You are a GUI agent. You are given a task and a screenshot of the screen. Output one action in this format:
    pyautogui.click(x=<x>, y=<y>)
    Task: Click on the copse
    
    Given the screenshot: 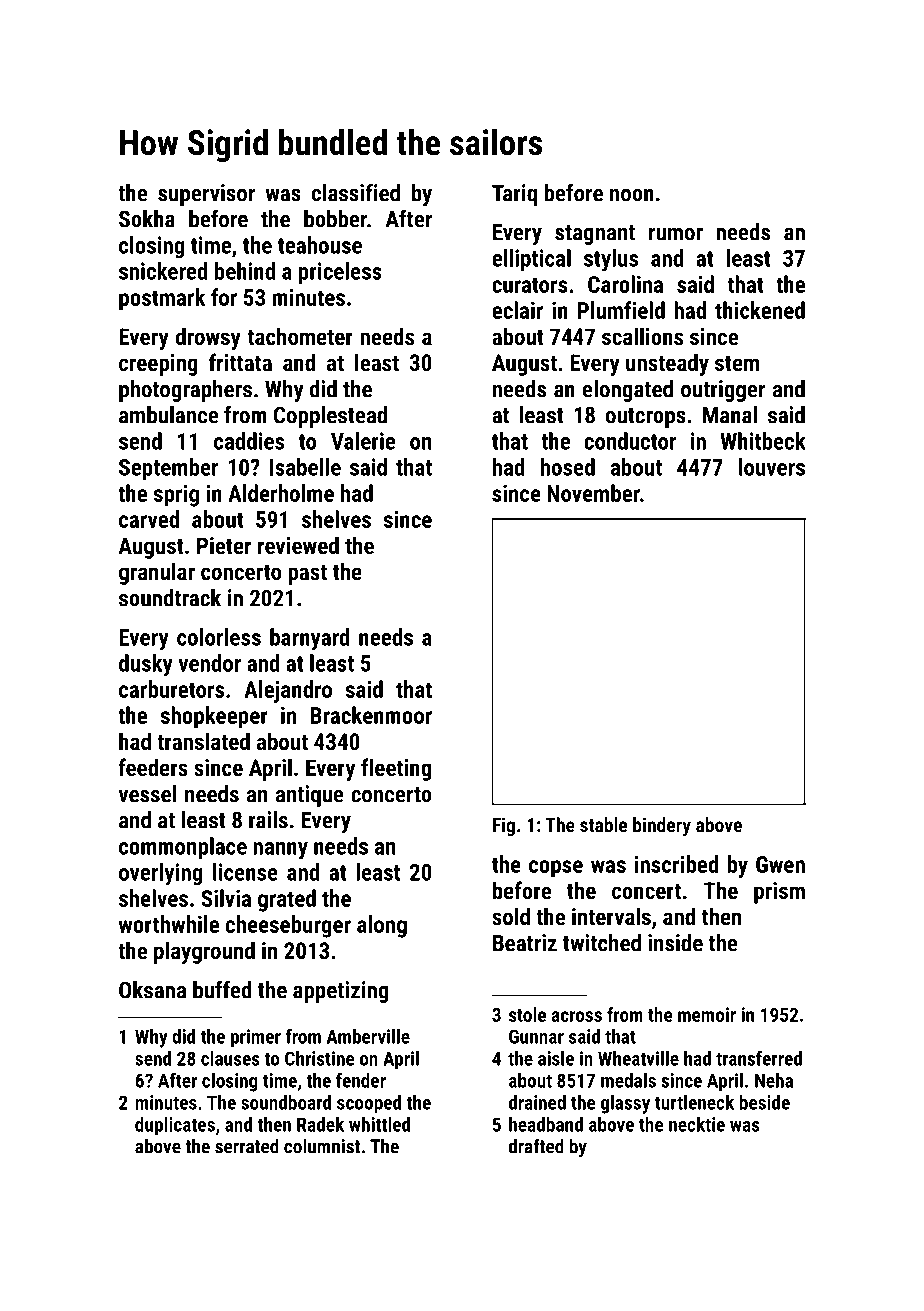 What is the action you would take?
    pyautogui.click(x=556, y=869)
